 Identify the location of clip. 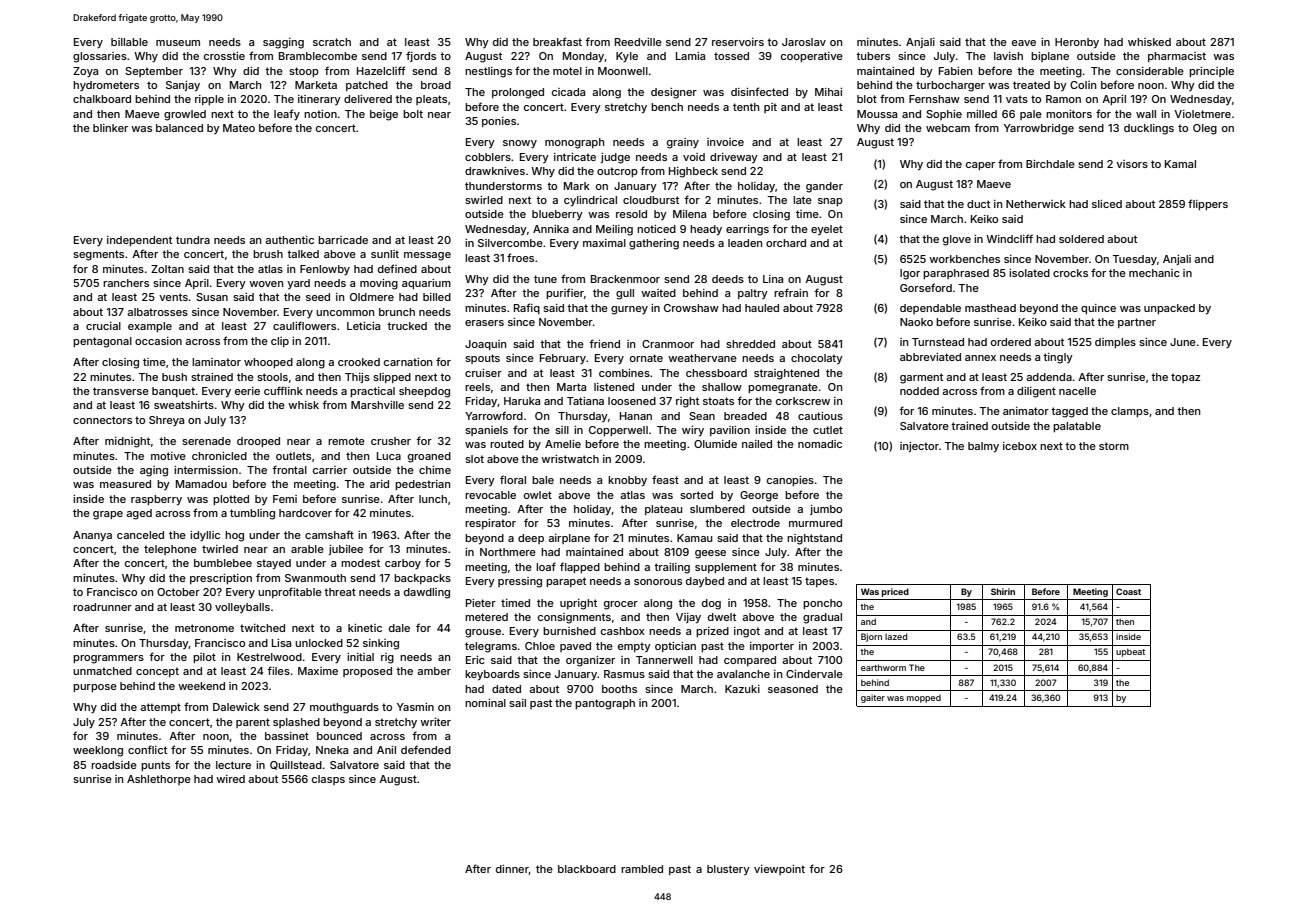
(280, 342).
